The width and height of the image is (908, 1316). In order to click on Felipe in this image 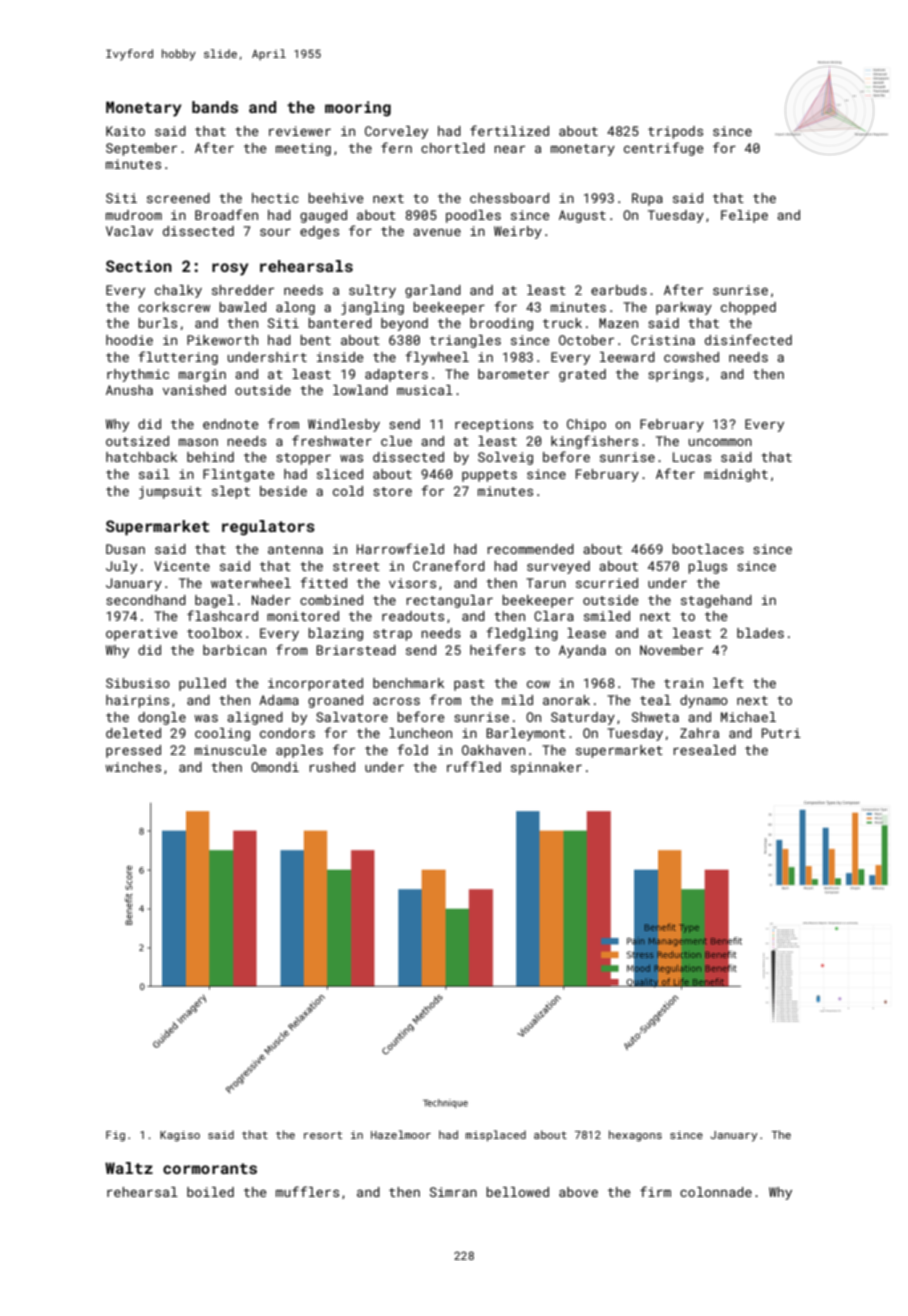, I will do `click(744, 216)`.
